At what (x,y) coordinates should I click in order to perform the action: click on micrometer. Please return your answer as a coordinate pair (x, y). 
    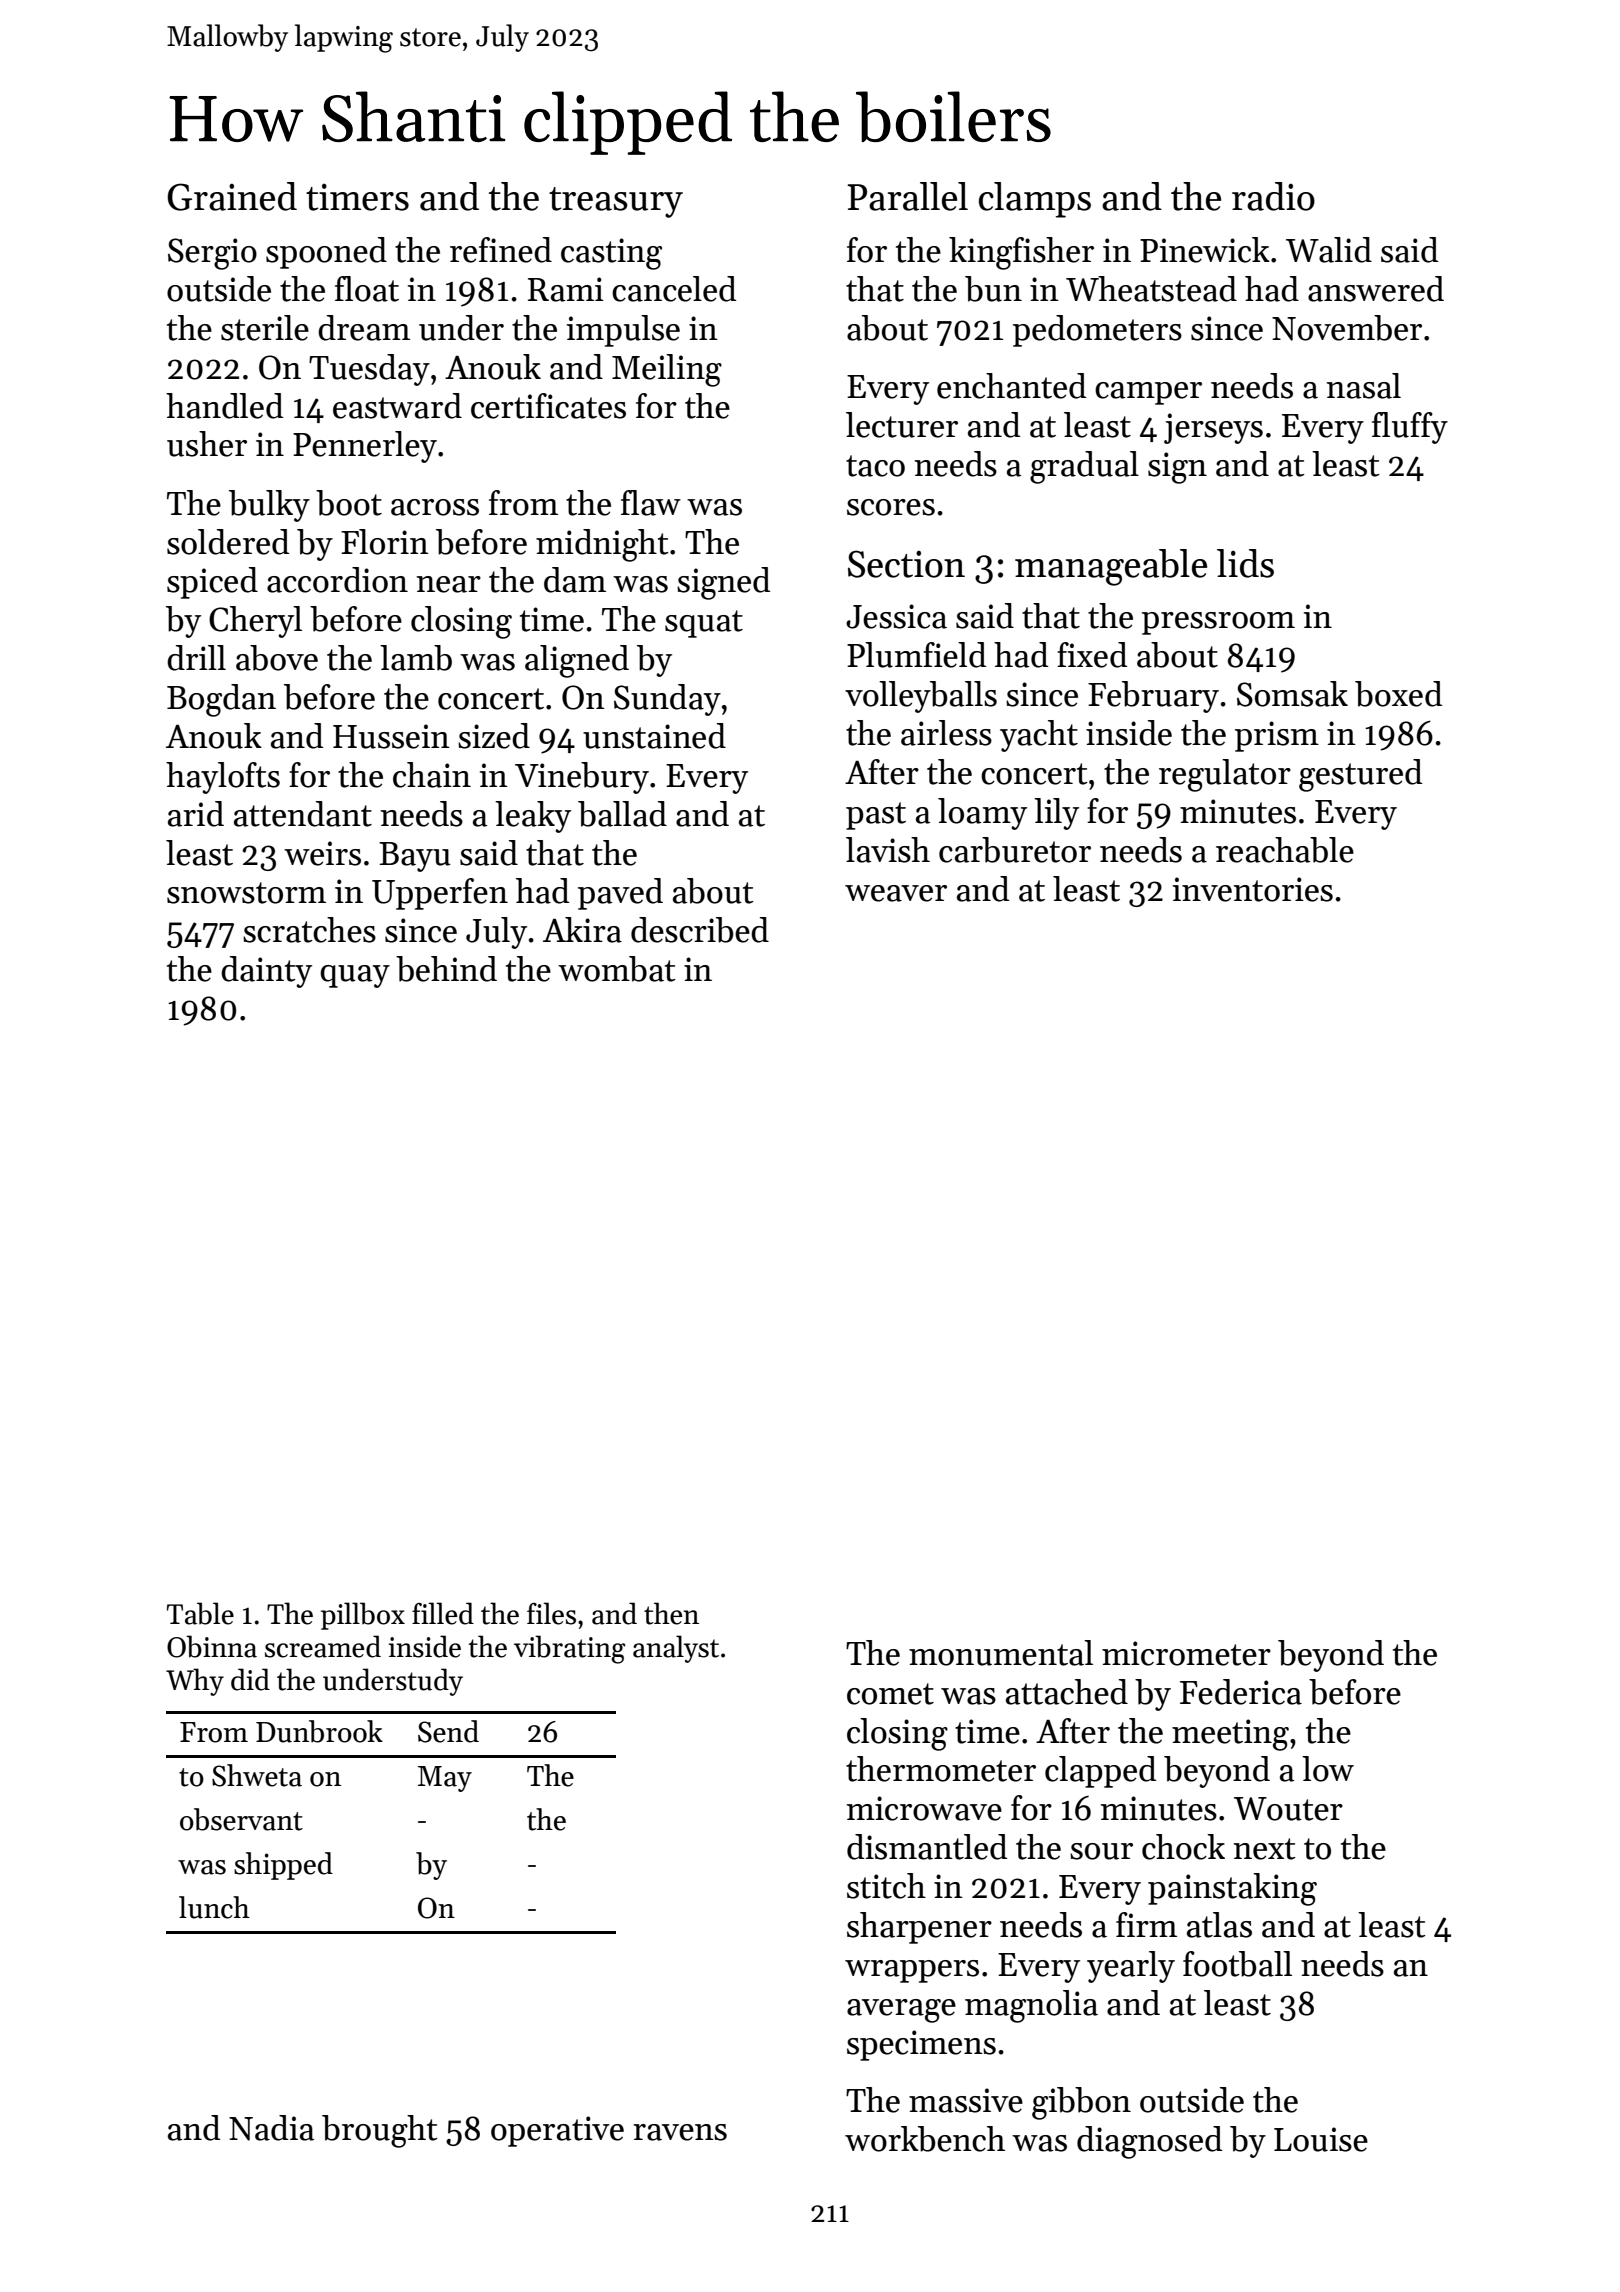
    Looking at the image, I should click on (1186, 1653).
